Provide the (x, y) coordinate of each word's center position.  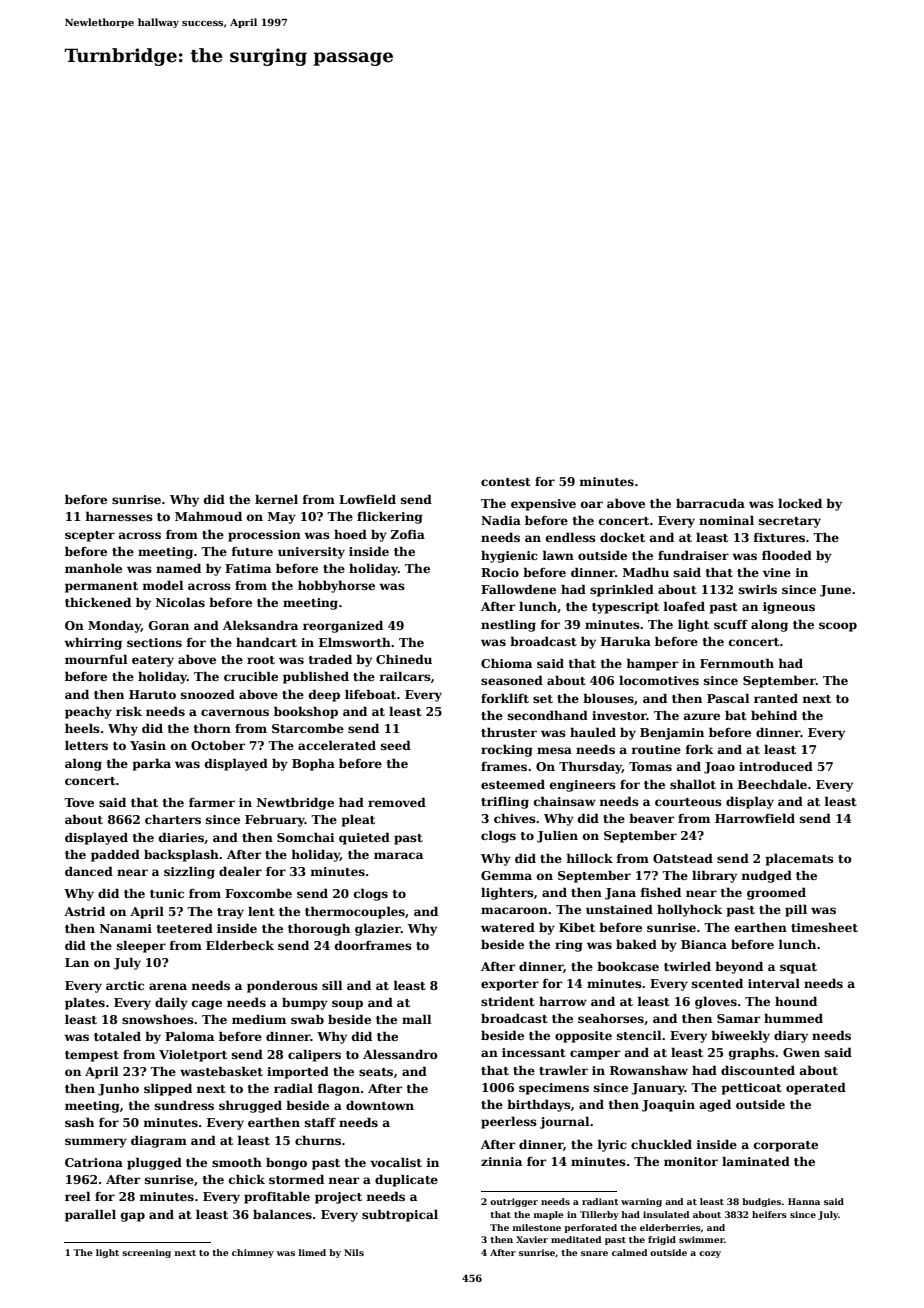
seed (396, 745)
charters (173, 819)
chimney (253, 1253)
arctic (125, 985)
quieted (364, 839)
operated (816, 1089)
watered (508, 927)
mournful (96, 659)
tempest (92, 1056)
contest (506, 482)
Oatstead (683, 858)
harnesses (119, 516)
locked (800, 503)
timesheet (824, 927)
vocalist (396, 1162)
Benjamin (672, 734)
